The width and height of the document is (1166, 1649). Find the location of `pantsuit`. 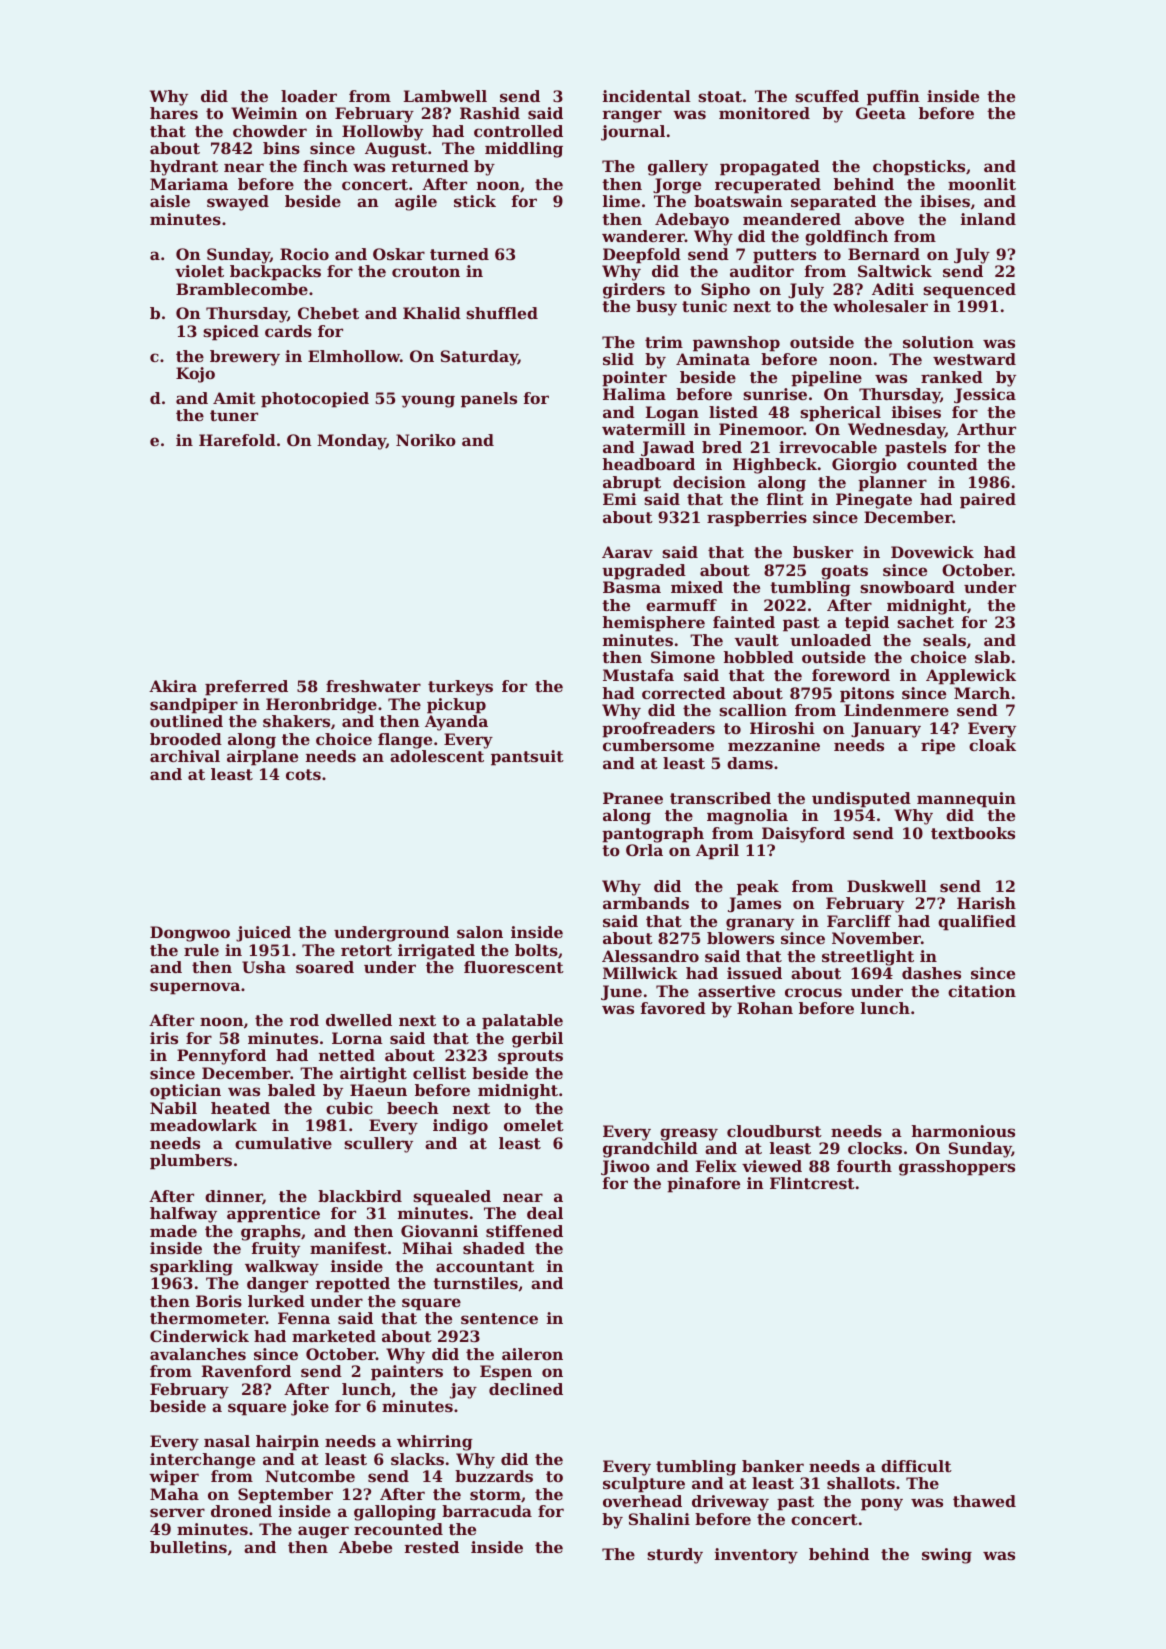

pantsuit is located at coordinates (527, 758).
